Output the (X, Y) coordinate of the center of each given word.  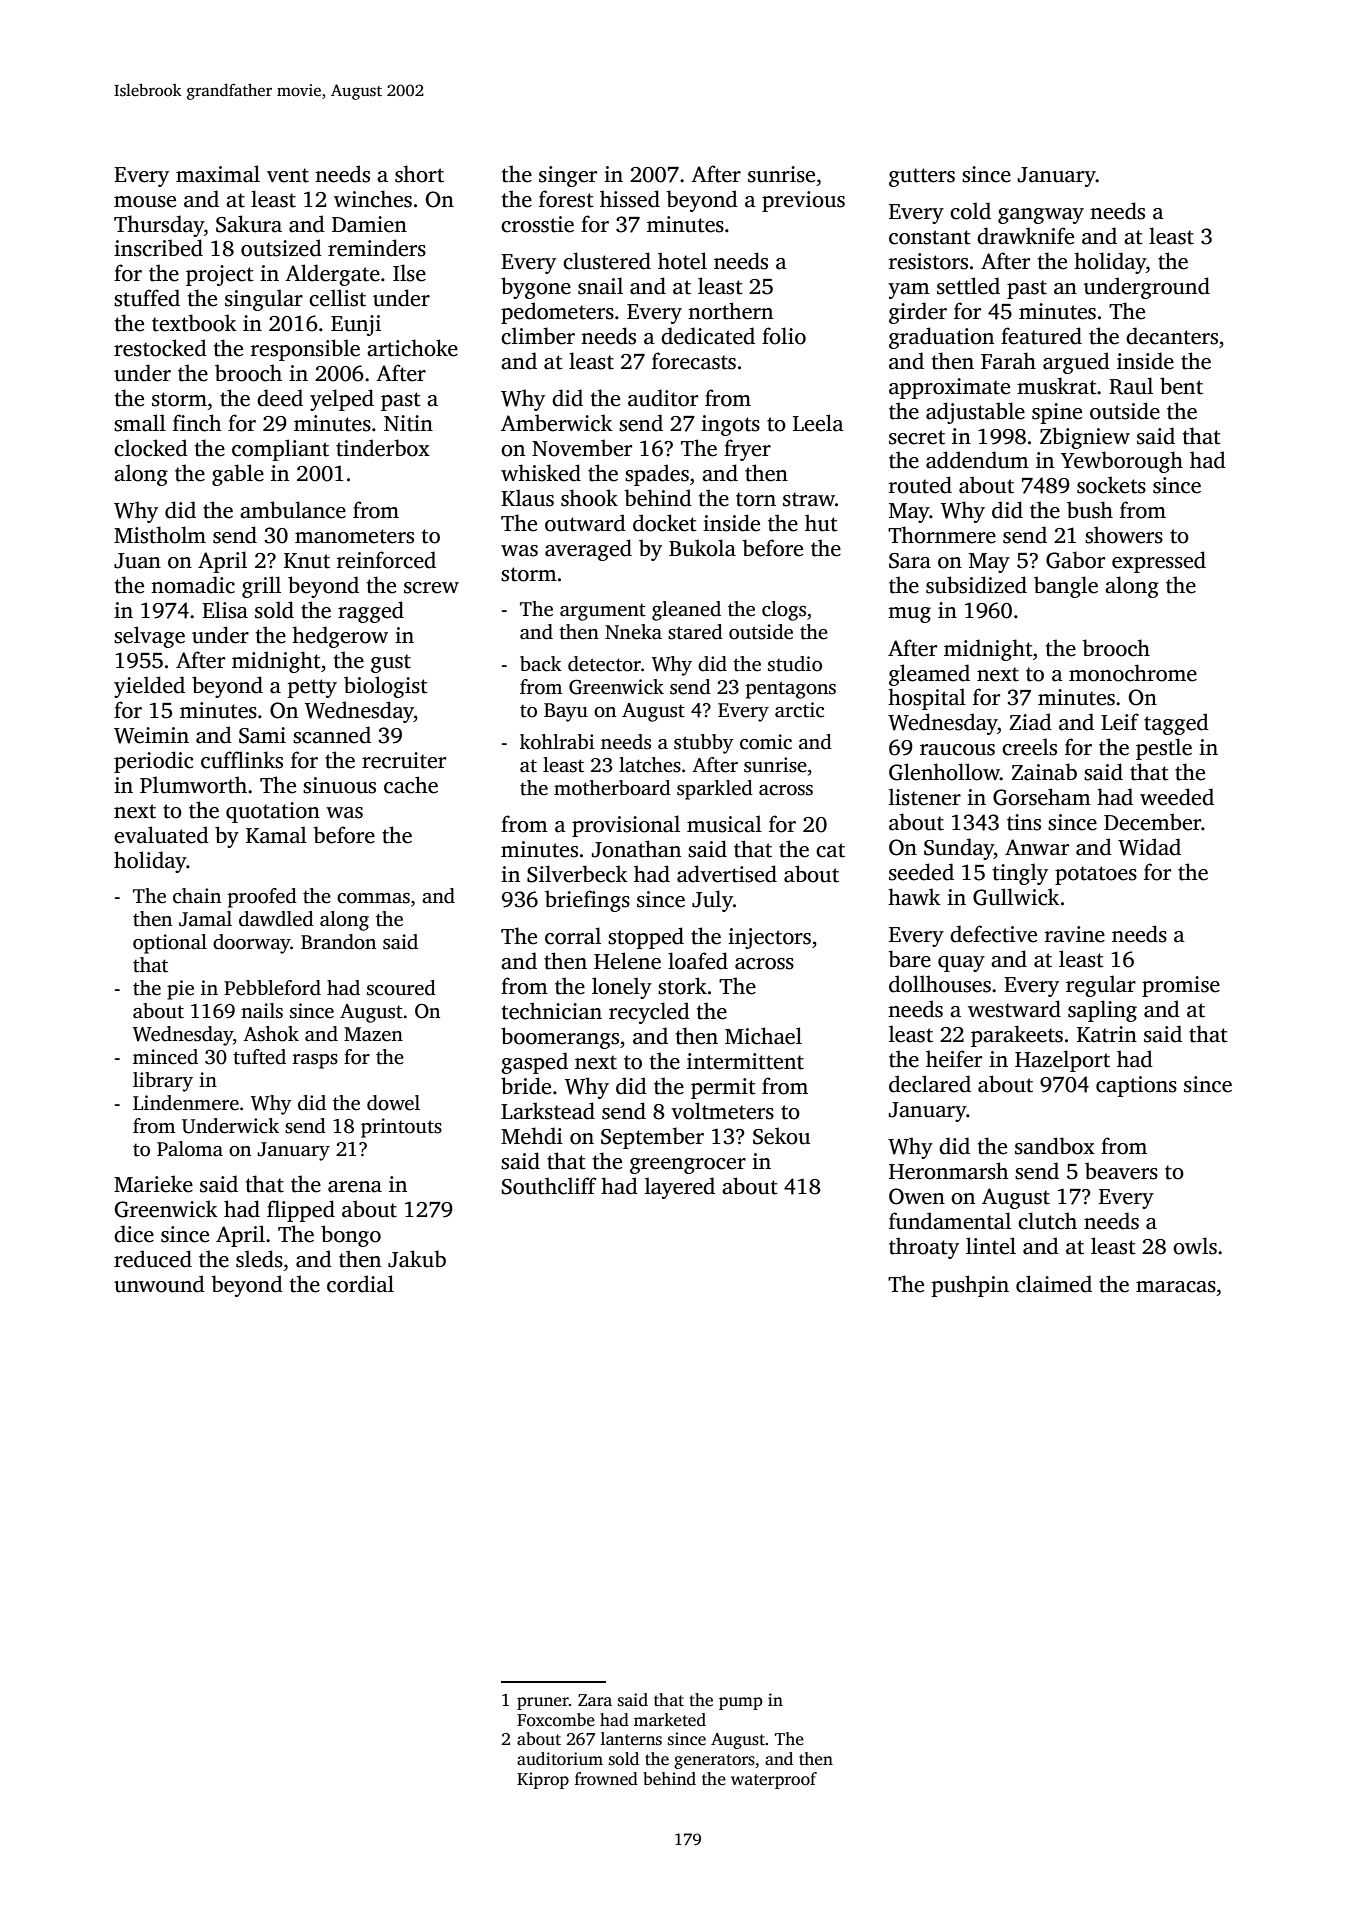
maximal (218, 174)
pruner (543, 1703)
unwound (159, 1284)
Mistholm (160, 535)
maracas (1176, 1287)
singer (568, 176)
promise (1181, 986)
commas (373, 898)
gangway (1041, 216)
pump (740, 1703)
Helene (627, 961)
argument (603, 612)
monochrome (1133, 673)
